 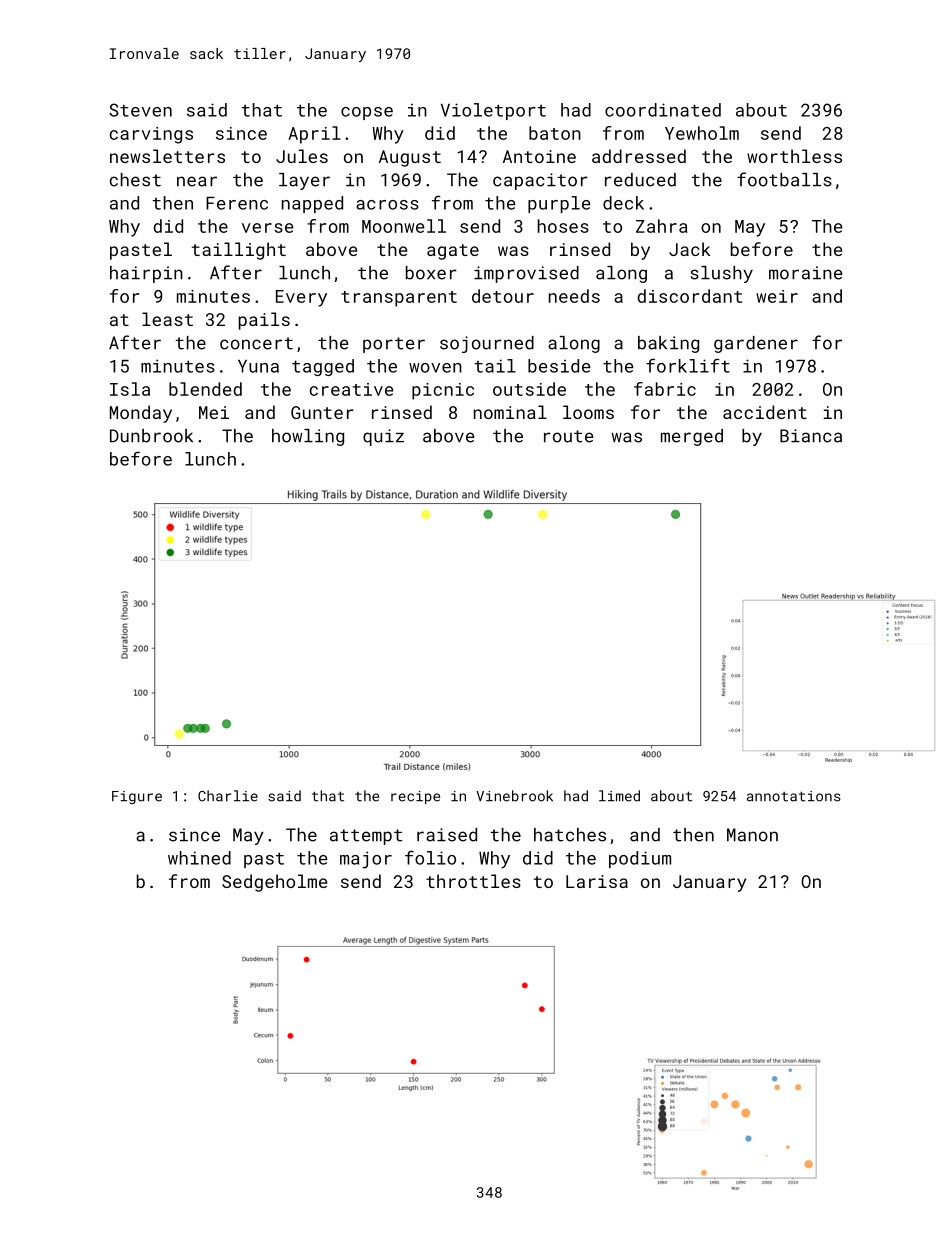 What do you see at coordinates (487, 344) in the screenshot?
I see `sojourned` at bounding box center [487, 344].
